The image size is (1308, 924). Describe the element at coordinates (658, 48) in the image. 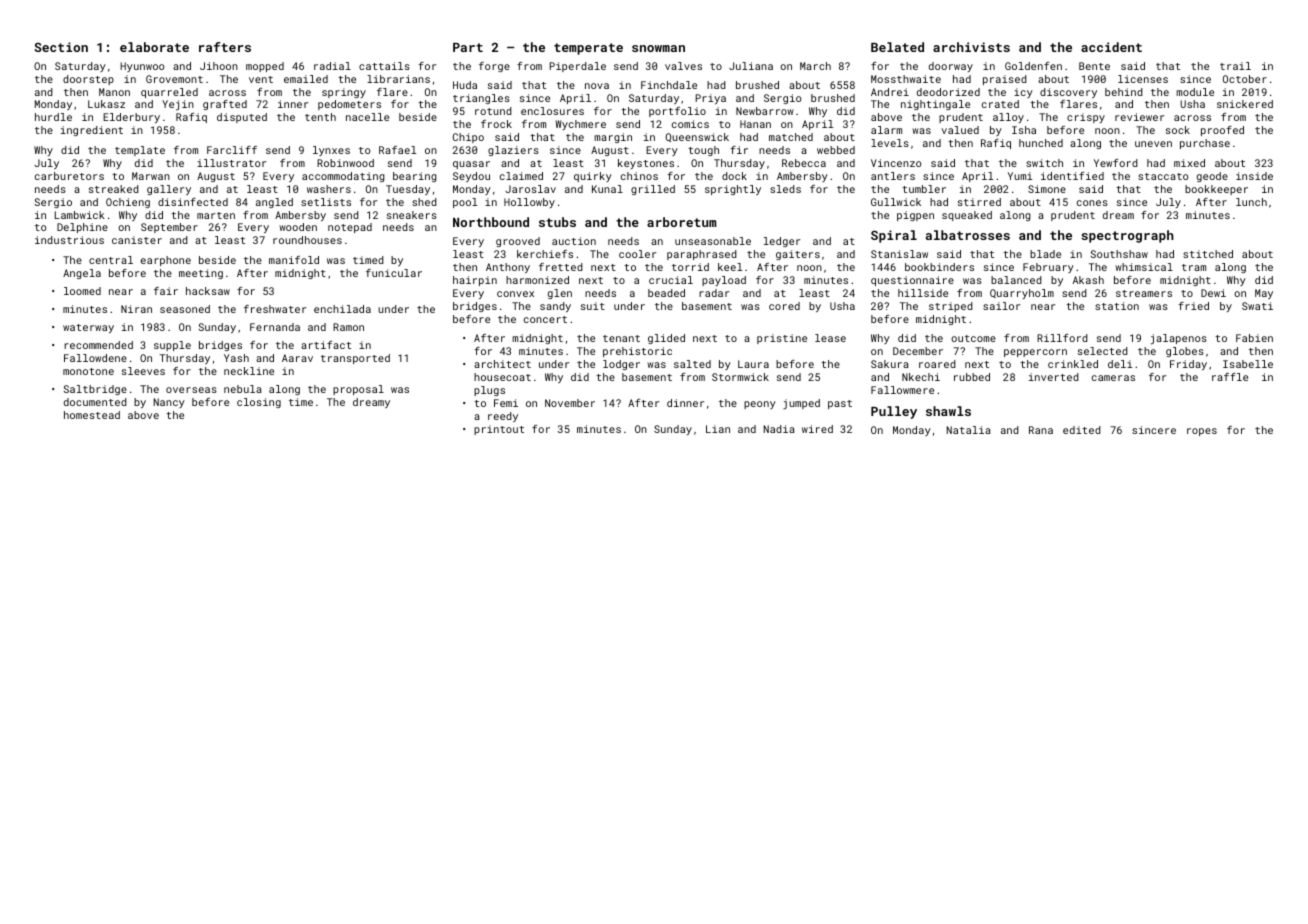

I see `snowman` at that location.
